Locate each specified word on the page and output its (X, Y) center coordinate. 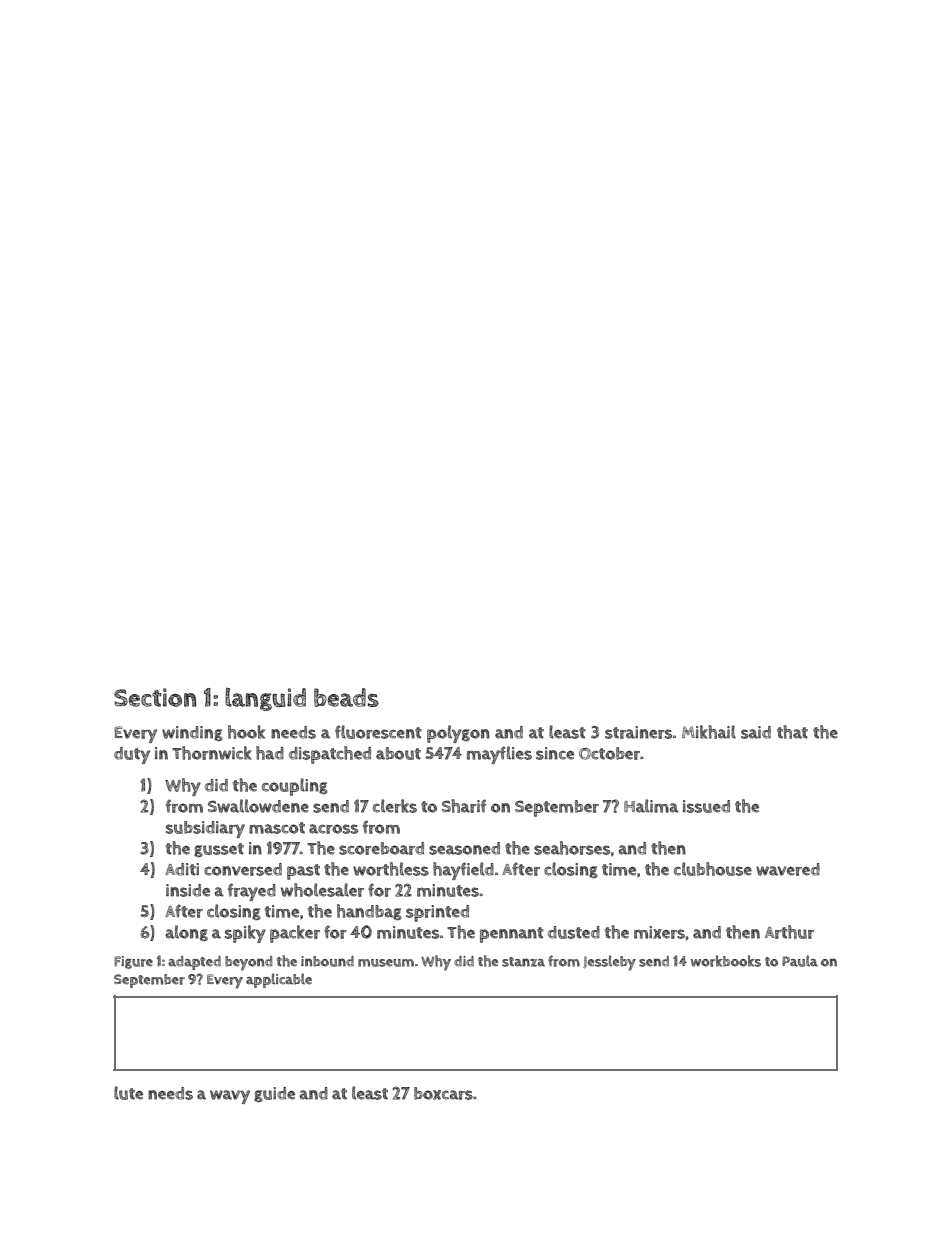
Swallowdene (258, 806)
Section (155, 697)
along (186, 933)
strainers (638, 732)
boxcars (443, 1093)
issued (706, 806)
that (792, 732)
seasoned (464, 848)
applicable (279, 980)
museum (386, 963)
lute (128, 1093)
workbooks (725, 961)
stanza (523, 962)
